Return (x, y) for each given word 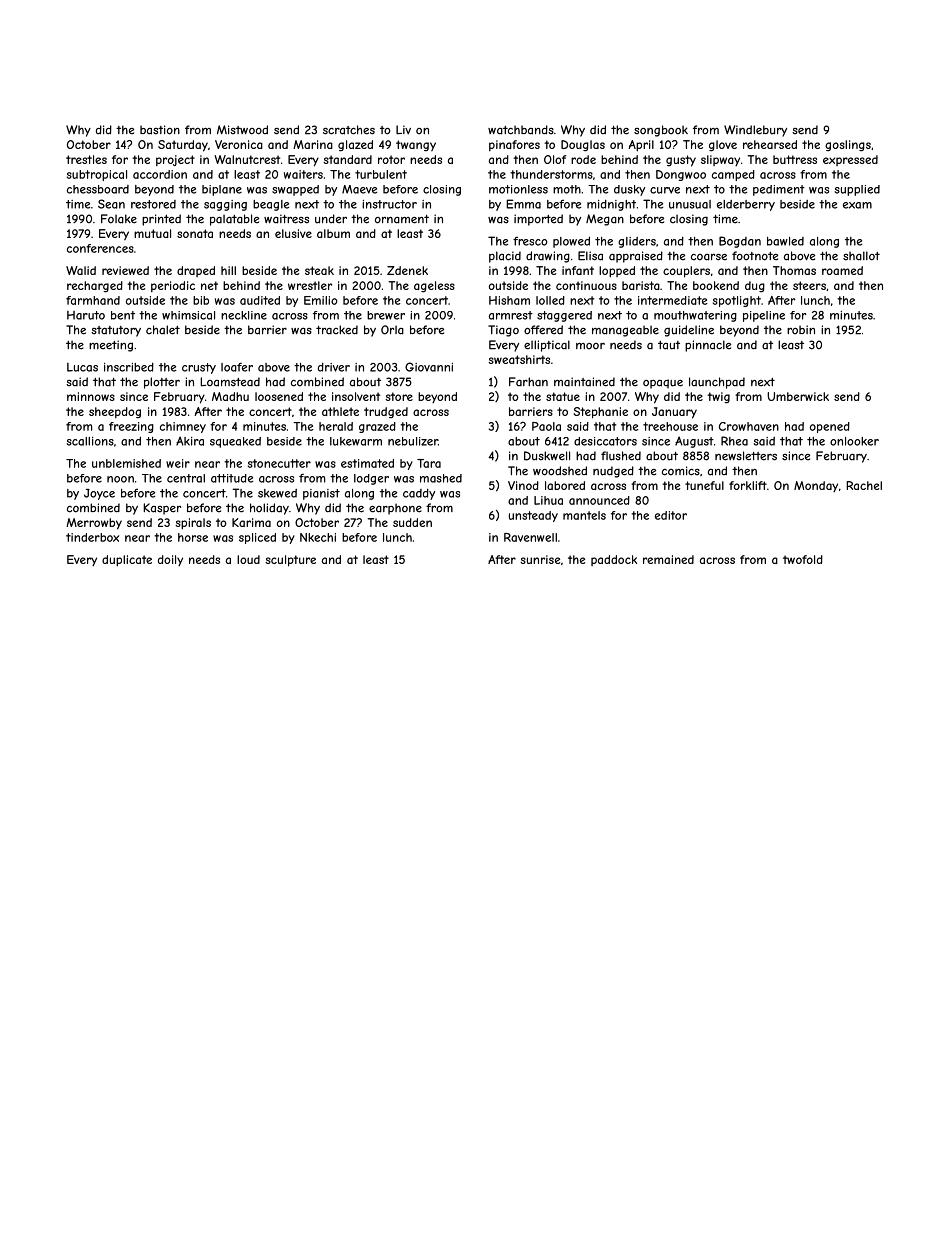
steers (809, 285)
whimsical (188, 315)
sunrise (540, 559)
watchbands (521, 130)
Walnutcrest (247, 159)
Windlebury (755, 131)
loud (248, 559)
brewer (386, 315)
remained (668, 559)
